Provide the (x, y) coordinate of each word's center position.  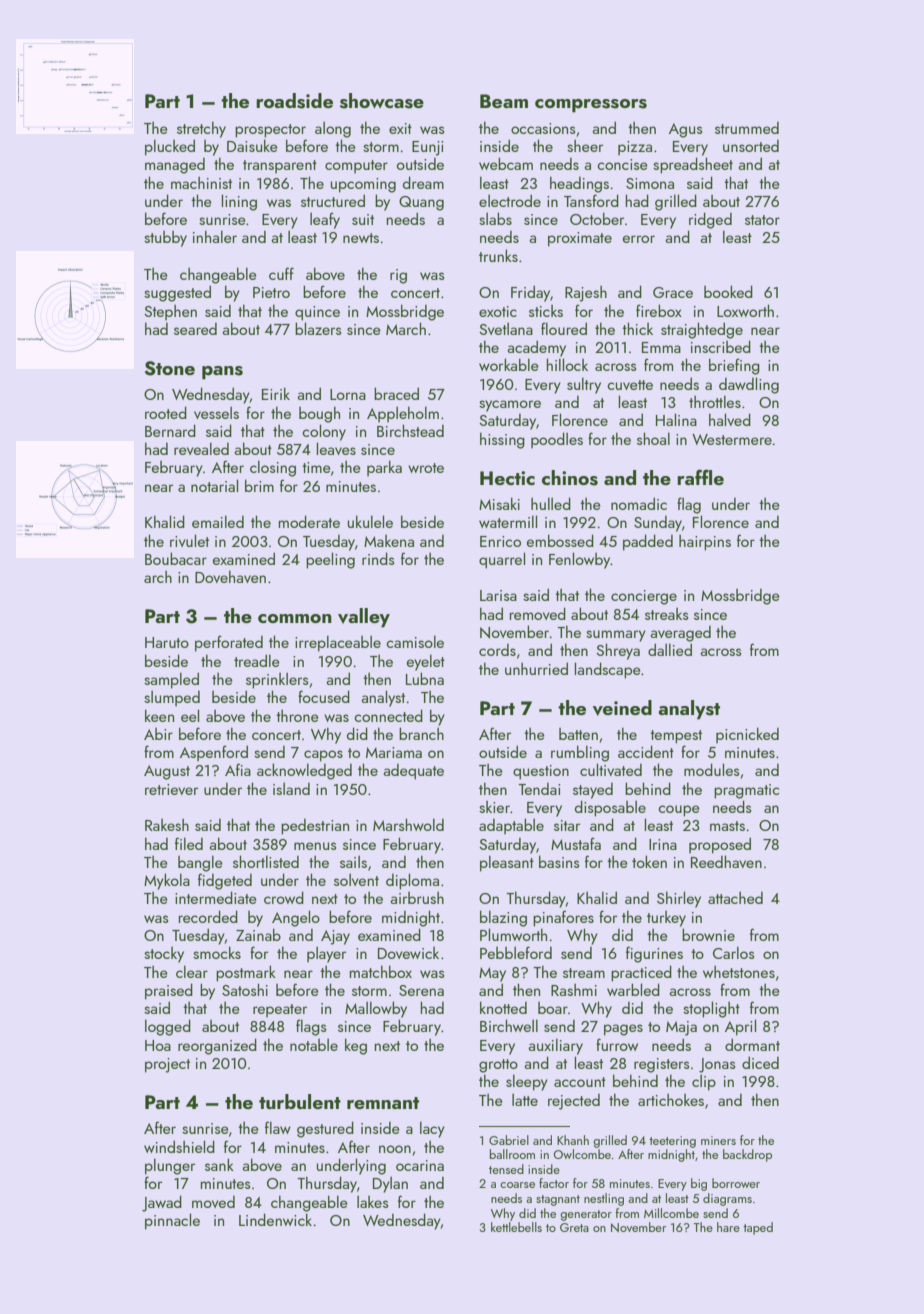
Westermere (732, 439)
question (541, 772)
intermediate (216, 897)
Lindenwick (275, 1219)
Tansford (591, 200)
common (295, 618)
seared (195, 329)
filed (189, 843)
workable (509, 364)
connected (388, 715)
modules (711, 769)
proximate (580, 239)
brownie (708, 934)
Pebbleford (516, 952)
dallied (670, 649)
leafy (325, 221)
